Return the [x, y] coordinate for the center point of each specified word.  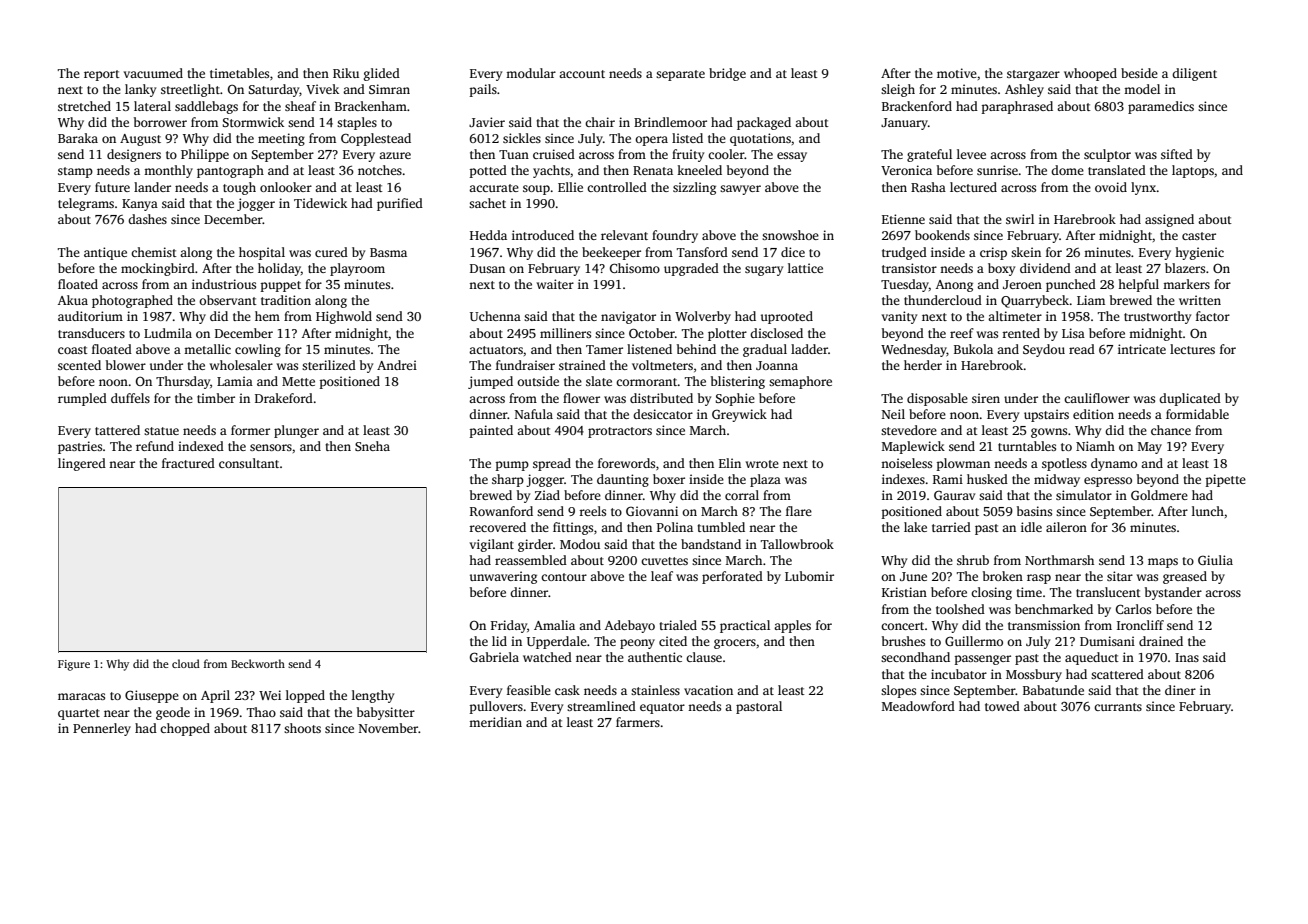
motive [957, 73]
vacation [708, 690]
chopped [185, 729]
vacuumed [153, 73]
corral [742, 495]
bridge [727, 74]
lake [915, 527]
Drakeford [284, 398]
